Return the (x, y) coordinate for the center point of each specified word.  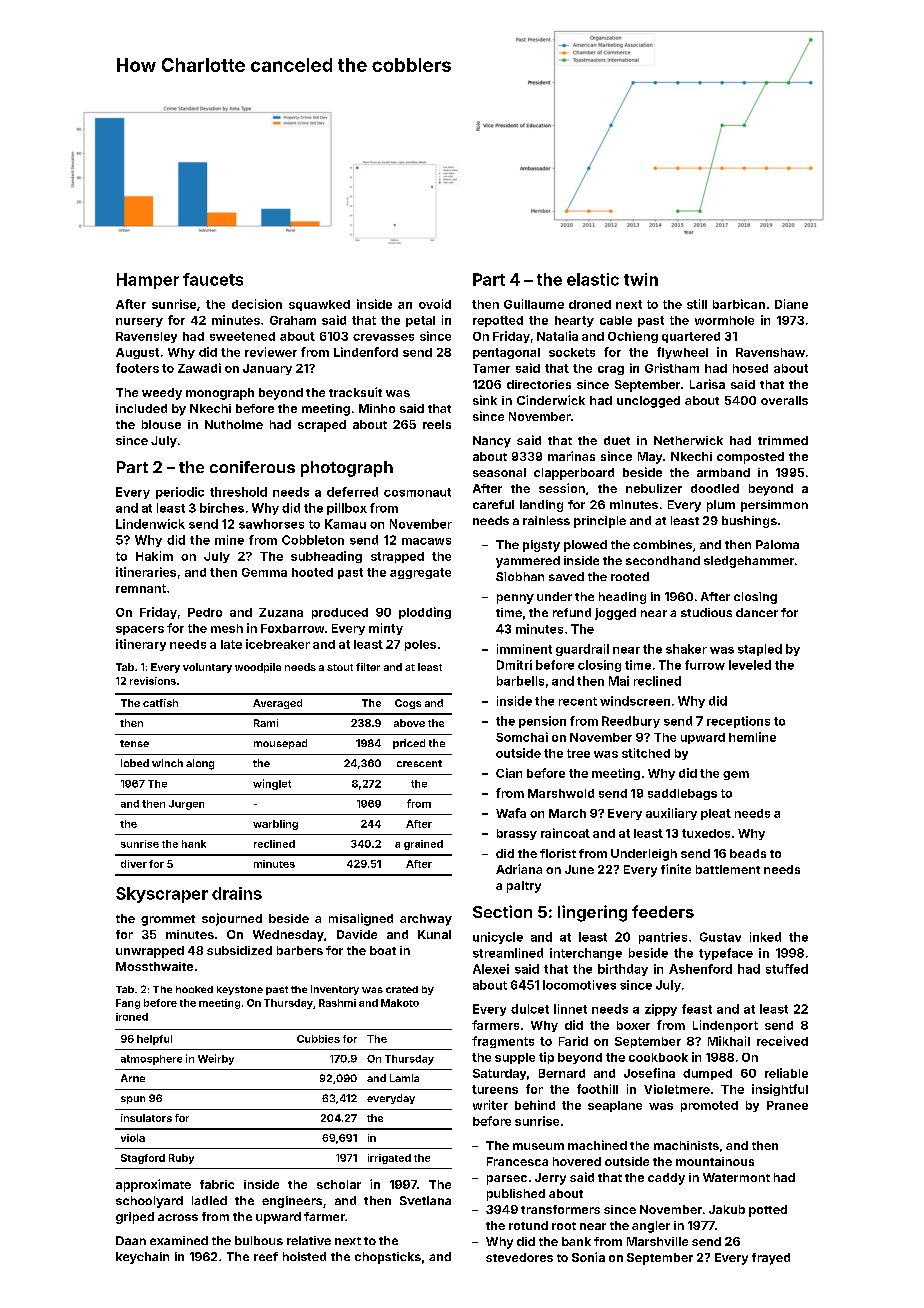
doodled (715, 488)
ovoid (435, 304)
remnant (141, 588)
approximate (153, 1185)
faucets (213, 279)
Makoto (400, 1003)
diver (134, 864)
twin (641, 279)
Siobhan (520, 576)
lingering (592, 913)
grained (423, 845)
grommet (168, 920)
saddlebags (682, 794)
